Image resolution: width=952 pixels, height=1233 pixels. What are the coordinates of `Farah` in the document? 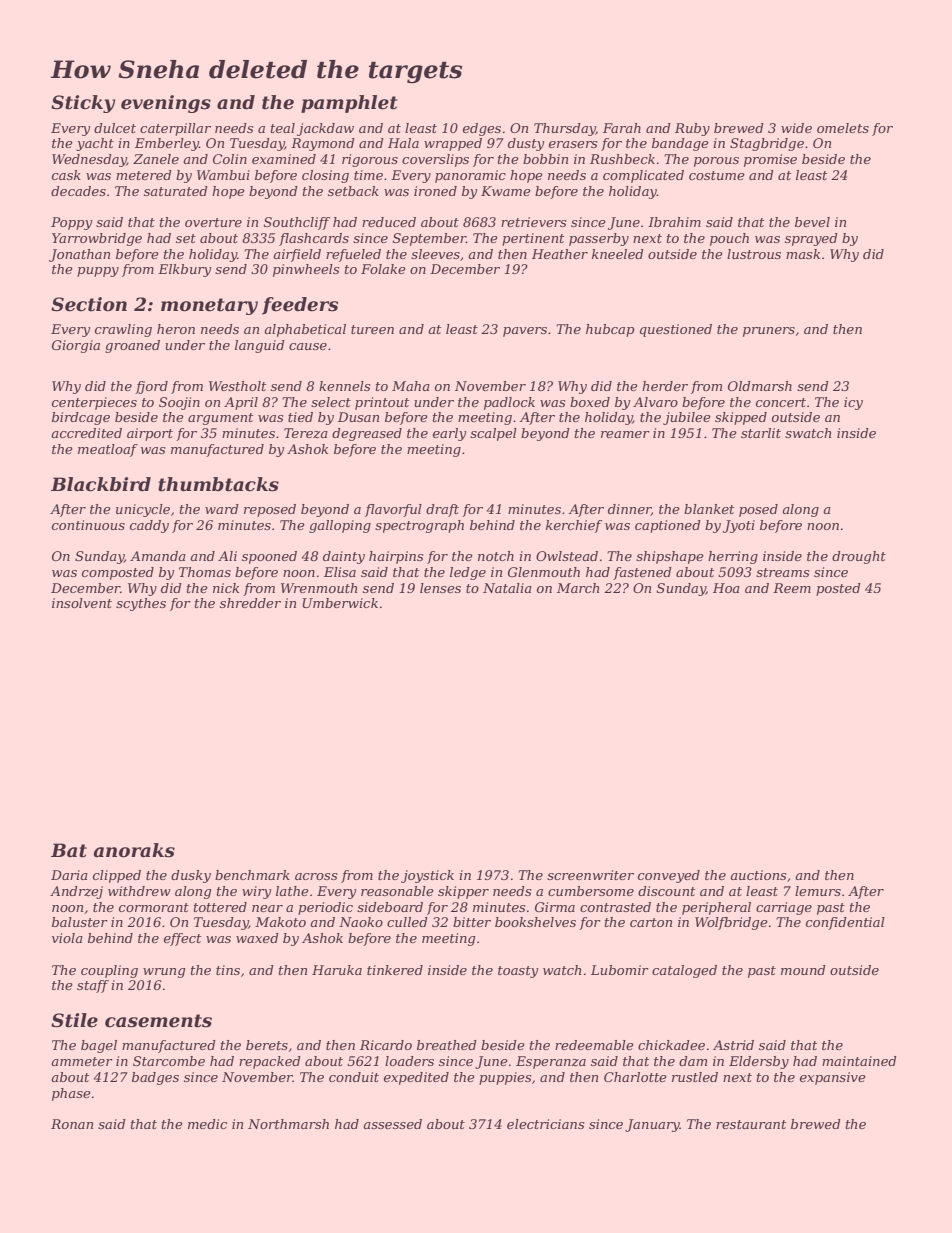 It's located at (622, 128).
